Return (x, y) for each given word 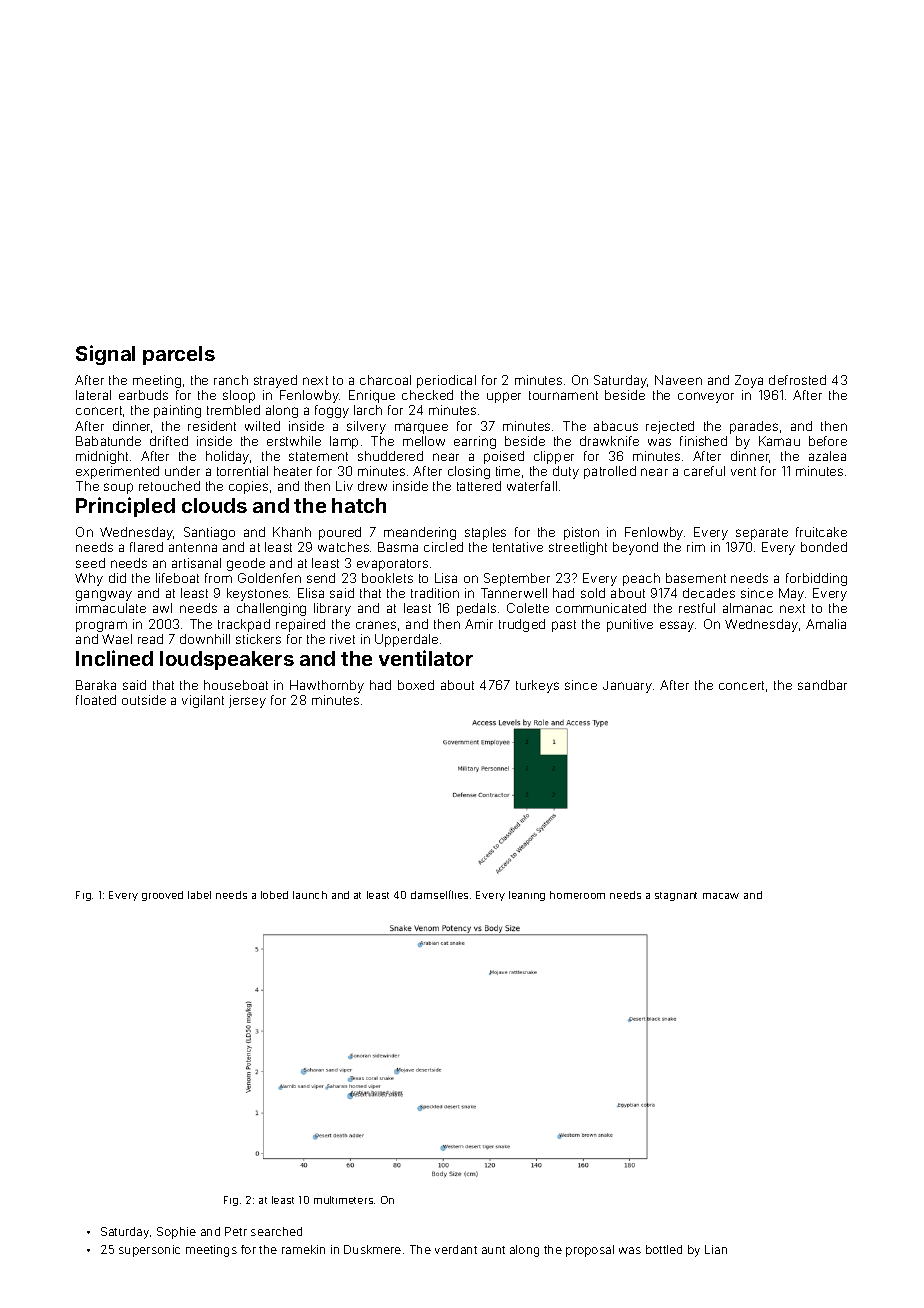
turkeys (537, 686)
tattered (479, 486)
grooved (162, 896)
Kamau (779, 441)
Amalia (826, 624)
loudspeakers (227, 660)
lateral (93, 395)
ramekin (303, 1249)
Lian (716, 1249)
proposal (590, 1251)
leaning (527, 896)
